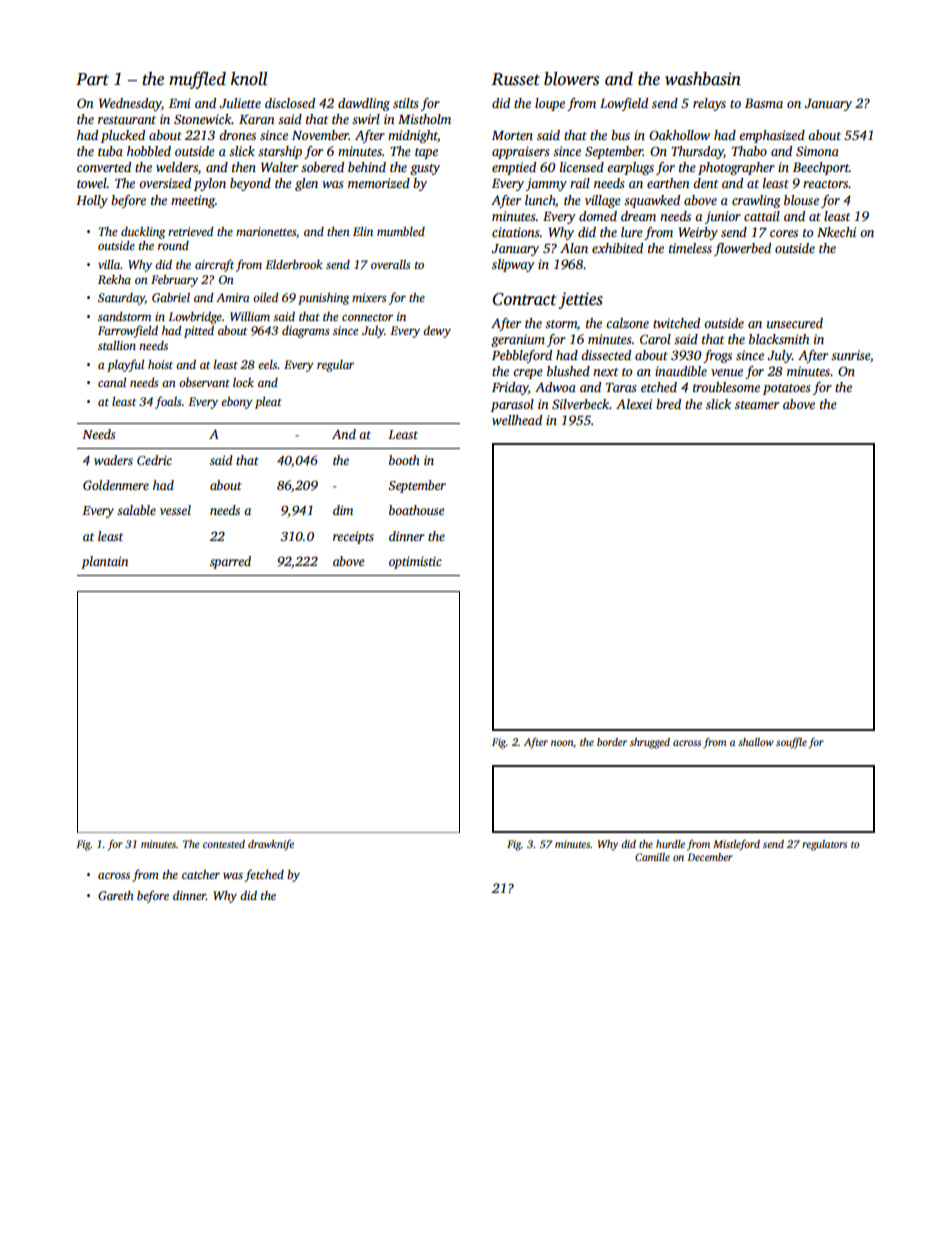 The image size is (952, 1233). I want to click on Gareth, so click(116, 895).
